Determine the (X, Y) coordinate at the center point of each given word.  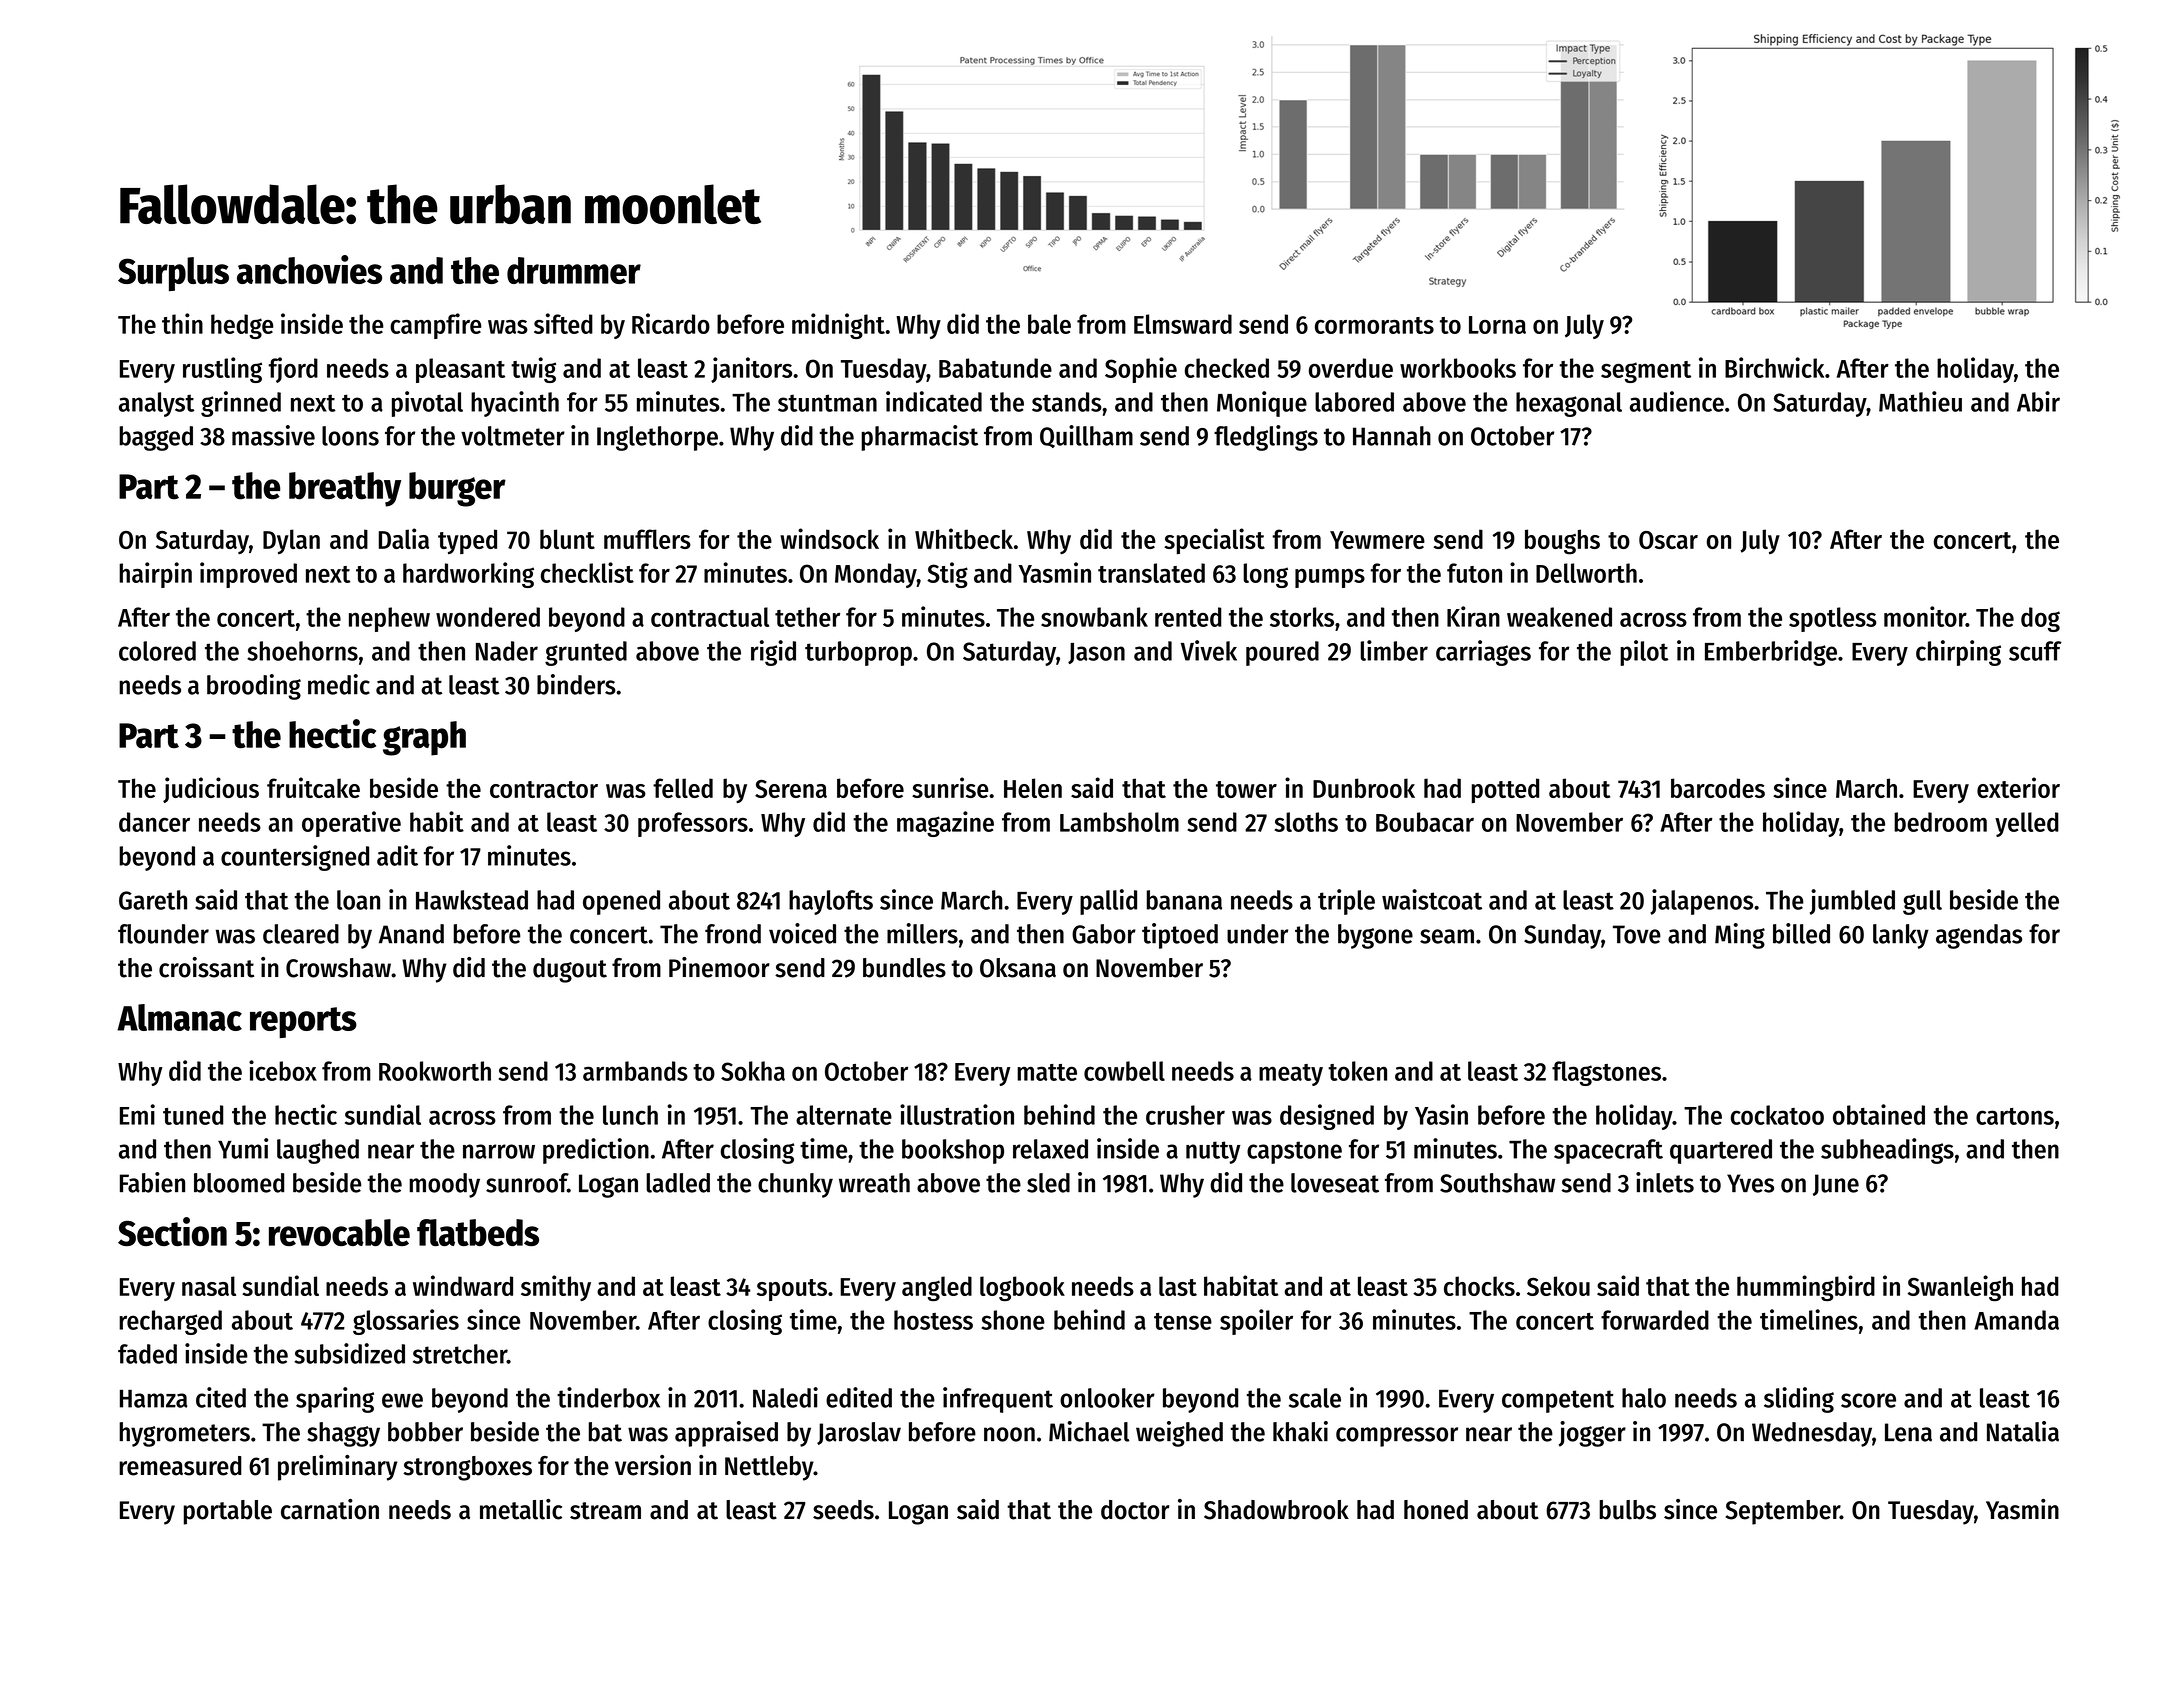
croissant (206, 967)
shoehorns (302, 651)
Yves (1750, 1183)
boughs (1562, 542)
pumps (1330, 578)
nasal (209, 1286)
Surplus (173, 274)
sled (1048, 1183)
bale (1049, 324)
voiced (802, 933)
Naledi (785, 1397)
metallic (521, 1509)
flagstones (1606, 1073)
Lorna (1497, 325)
